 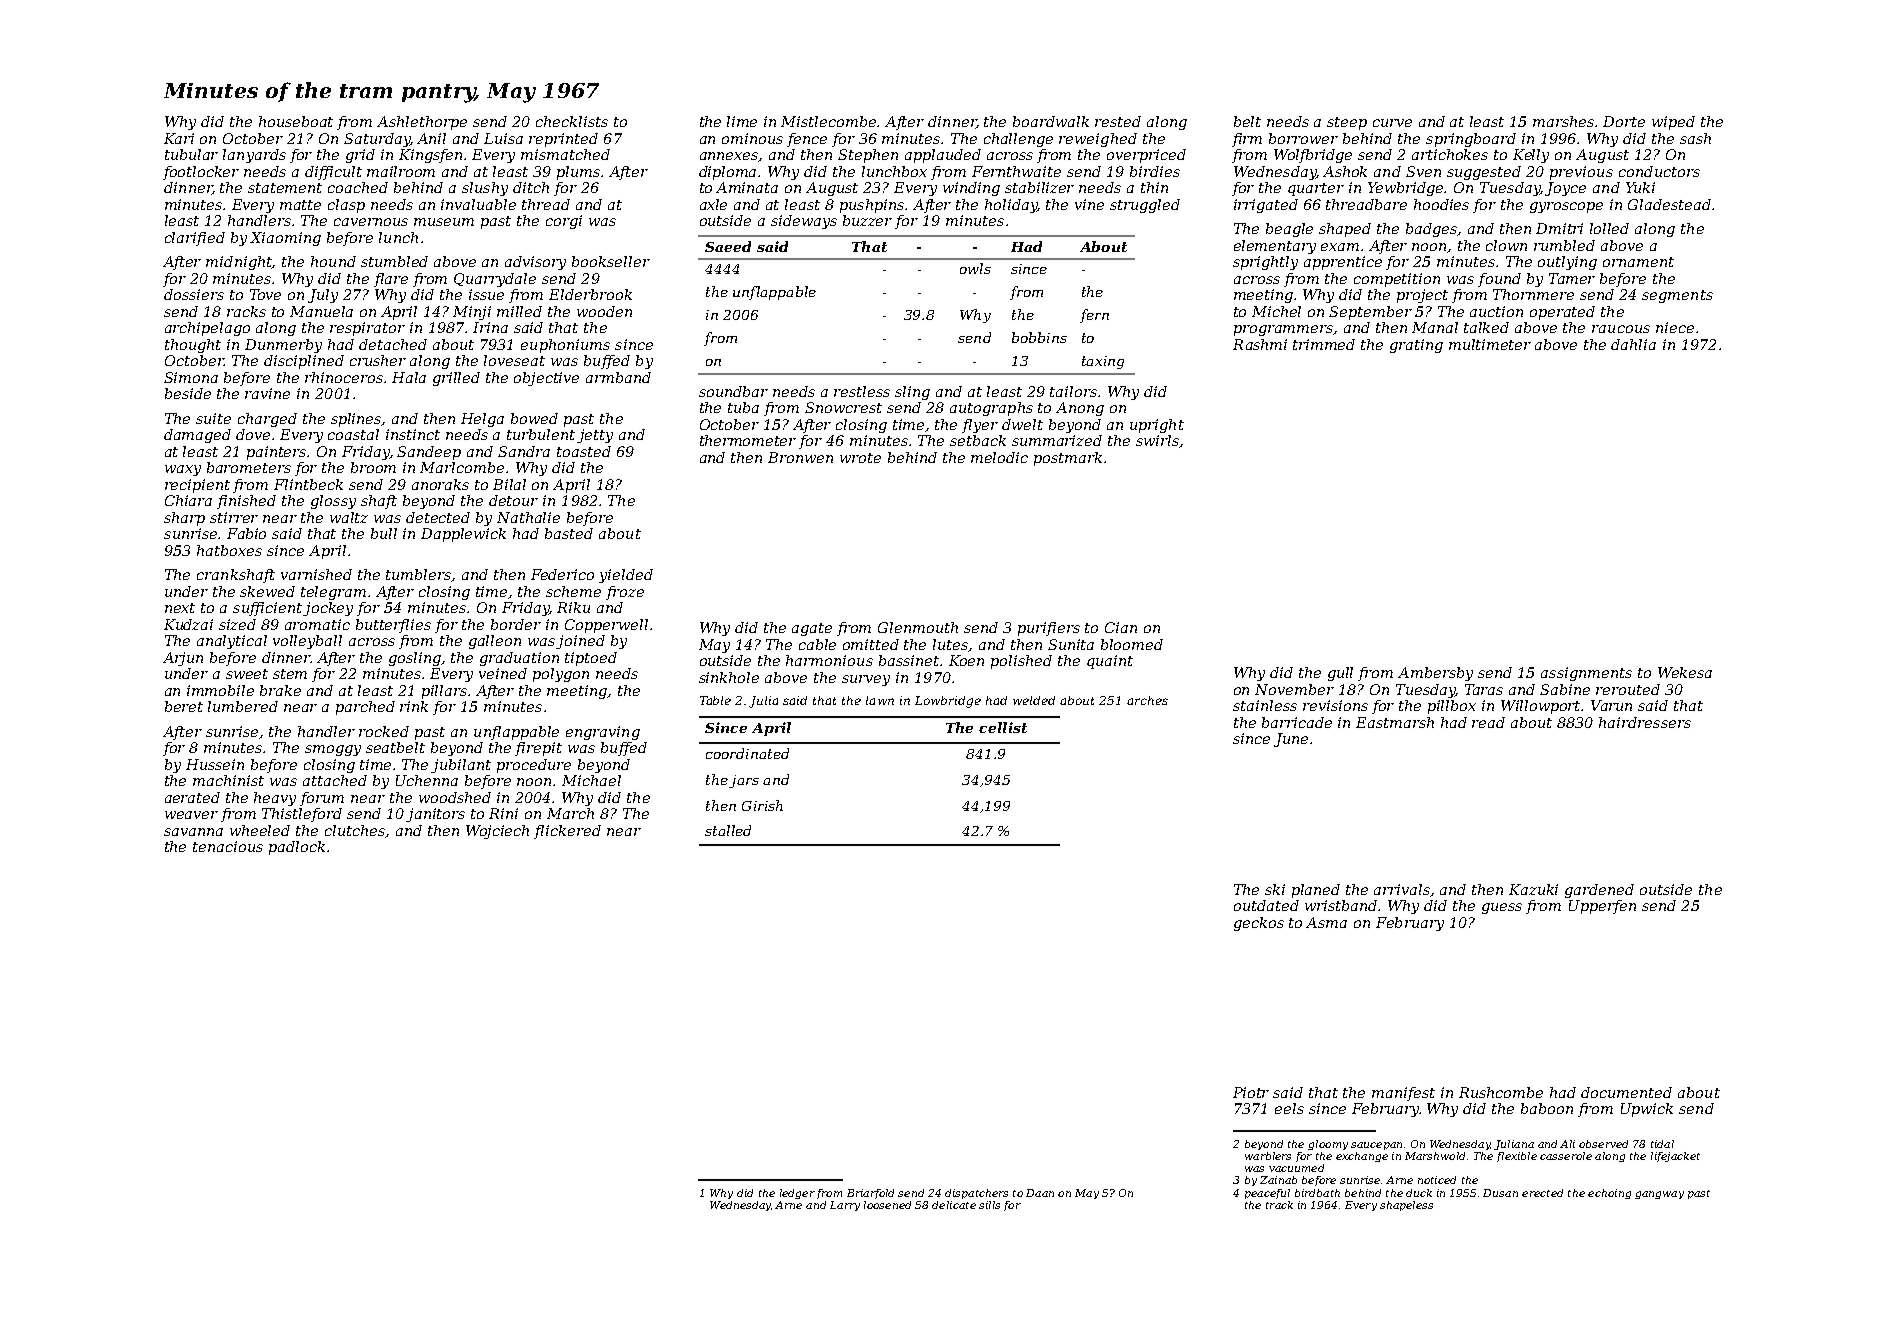 I want to click on veined, so click(x=503, y=673).
